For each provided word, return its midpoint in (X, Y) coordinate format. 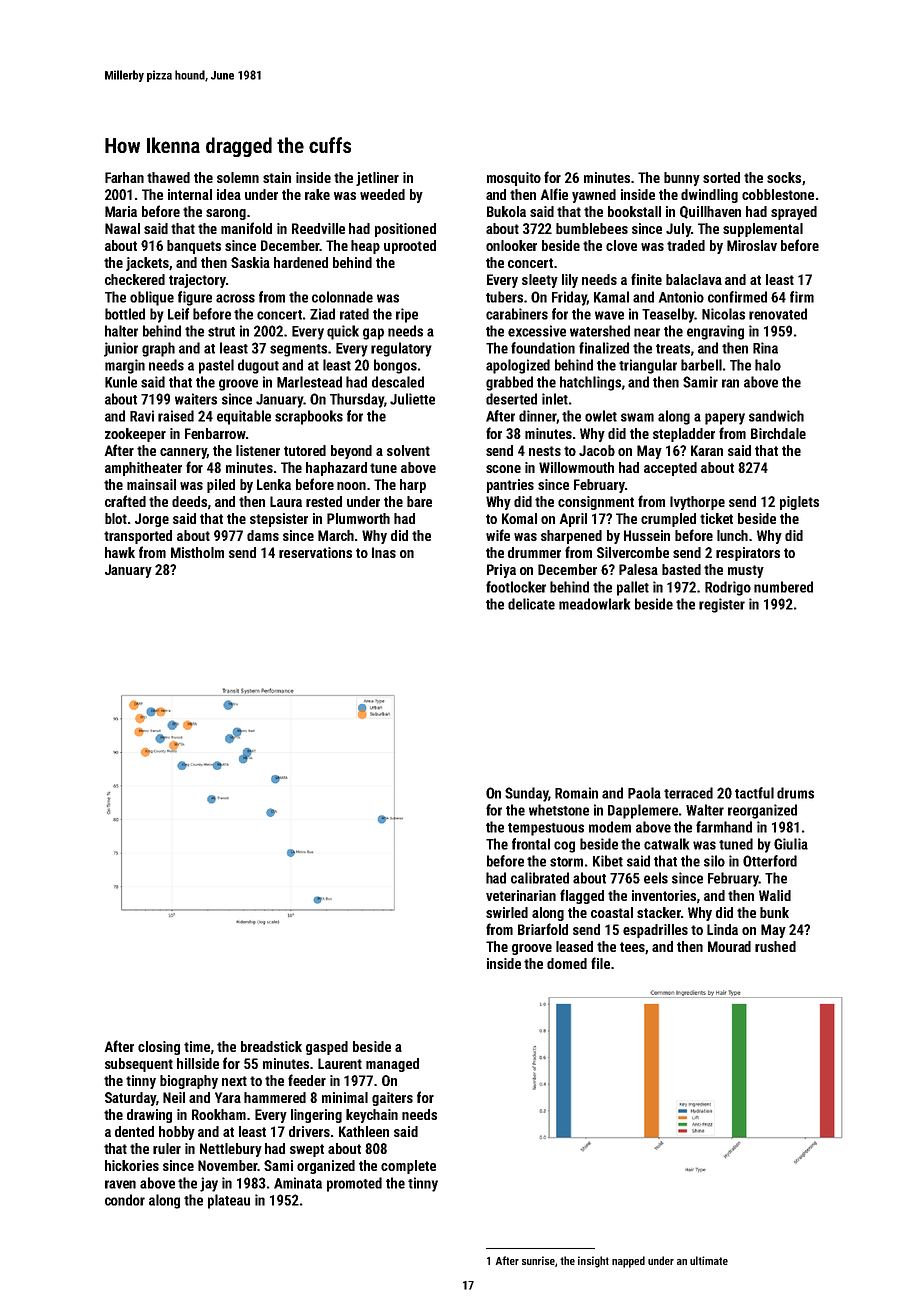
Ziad (322, 314)
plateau (229, 1201)
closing (159, 1048)
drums (795, 793)
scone (503, 469)
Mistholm (197, 552)
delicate (531, 604)
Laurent (340, 1063)
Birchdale (778, 433)
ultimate (709, 1260)
